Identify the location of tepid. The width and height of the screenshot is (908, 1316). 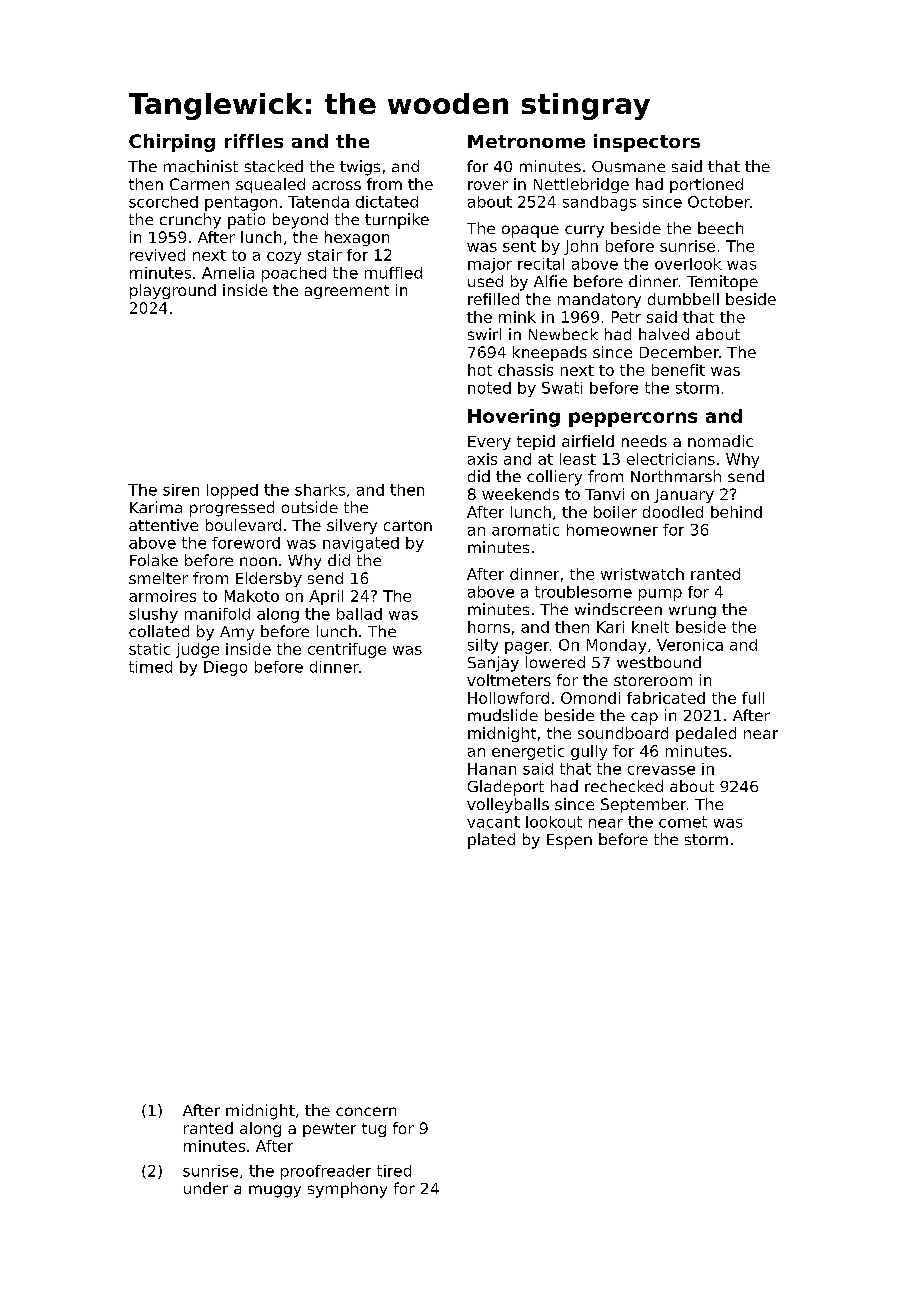
(536, 442).
